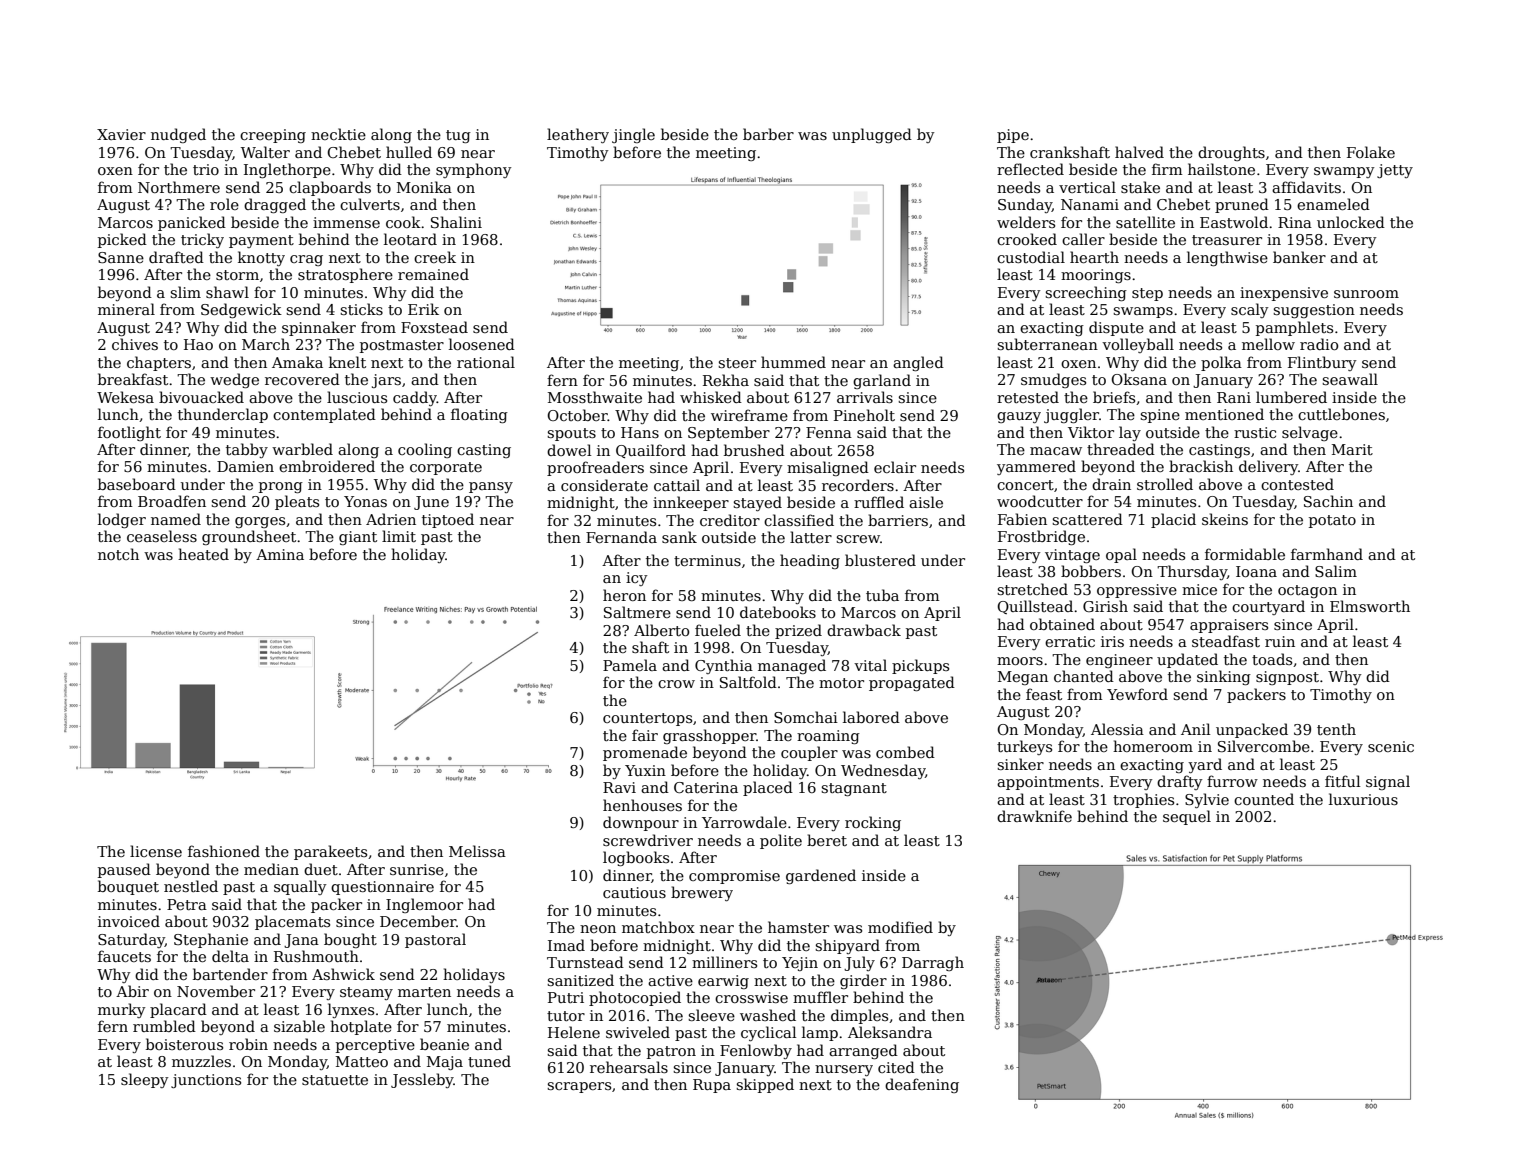 The height and width of the screenshot is (1170, 1514). What do you see at coordinates (1031, 257) in the screenshot?
I see `custodial` at bounding box center [1031, 257].
